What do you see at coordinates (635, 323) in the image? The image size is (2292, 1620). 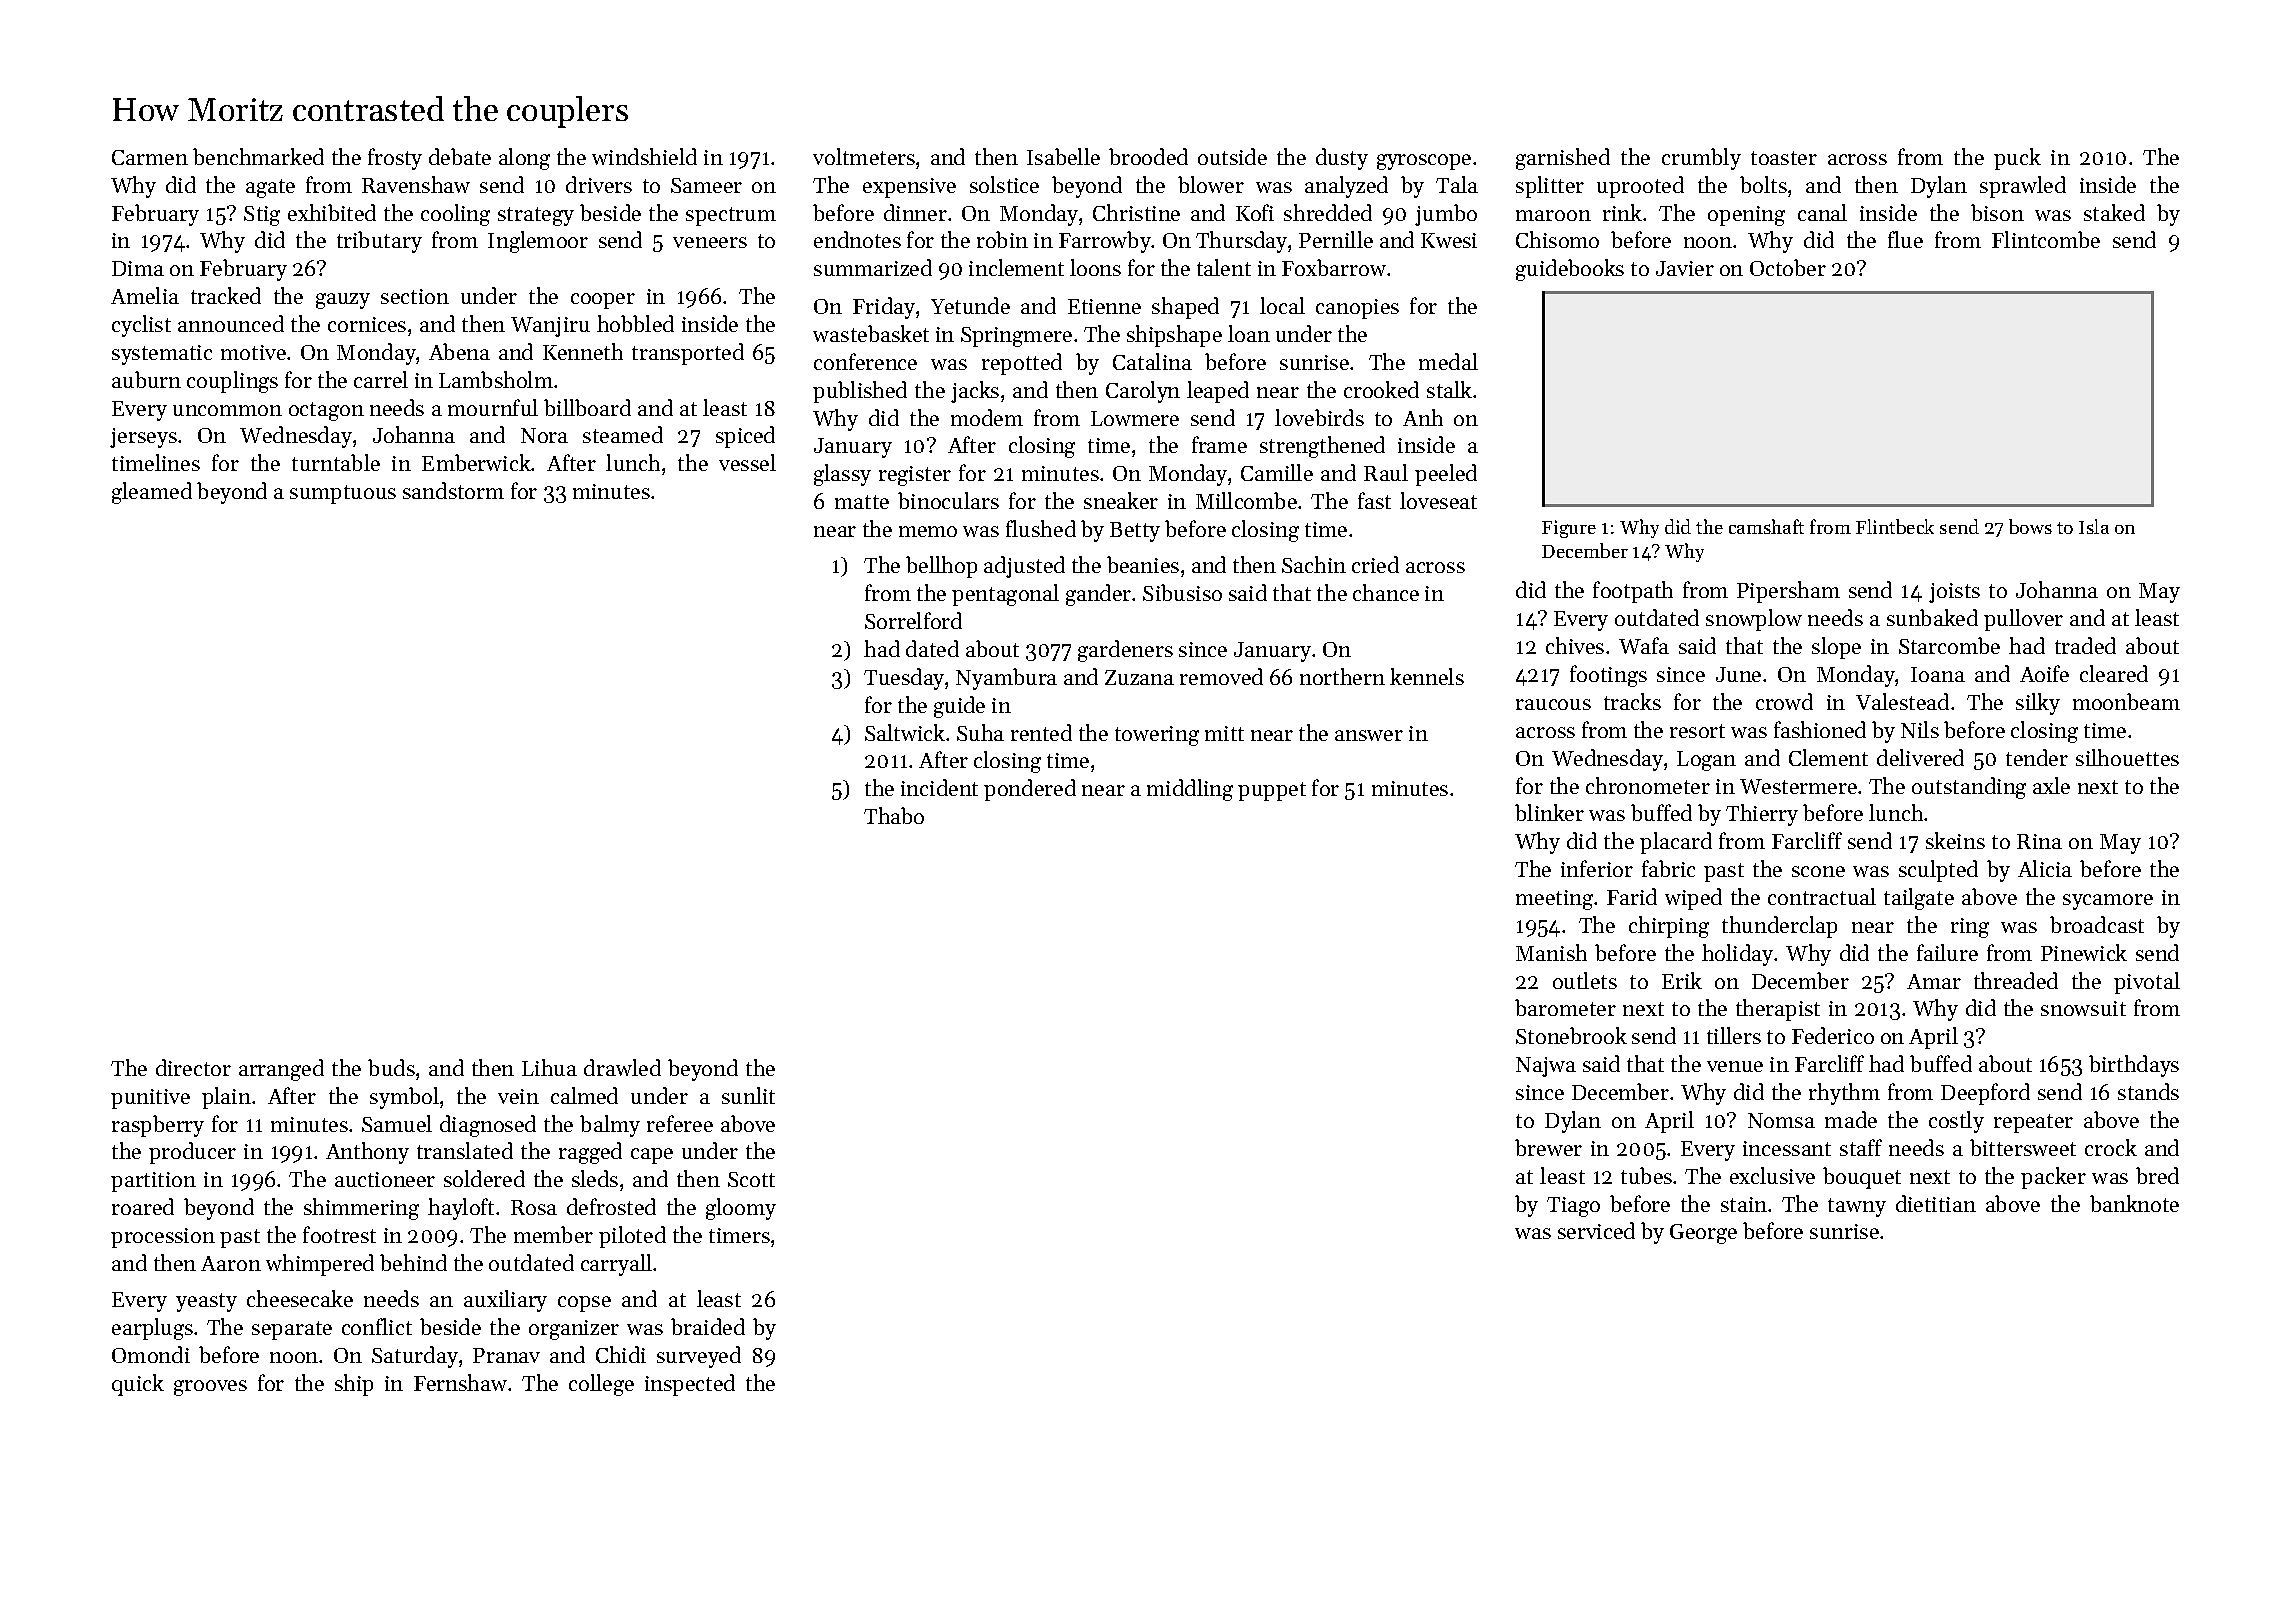 I see `hobbled` at bounding box center [635, 323].
